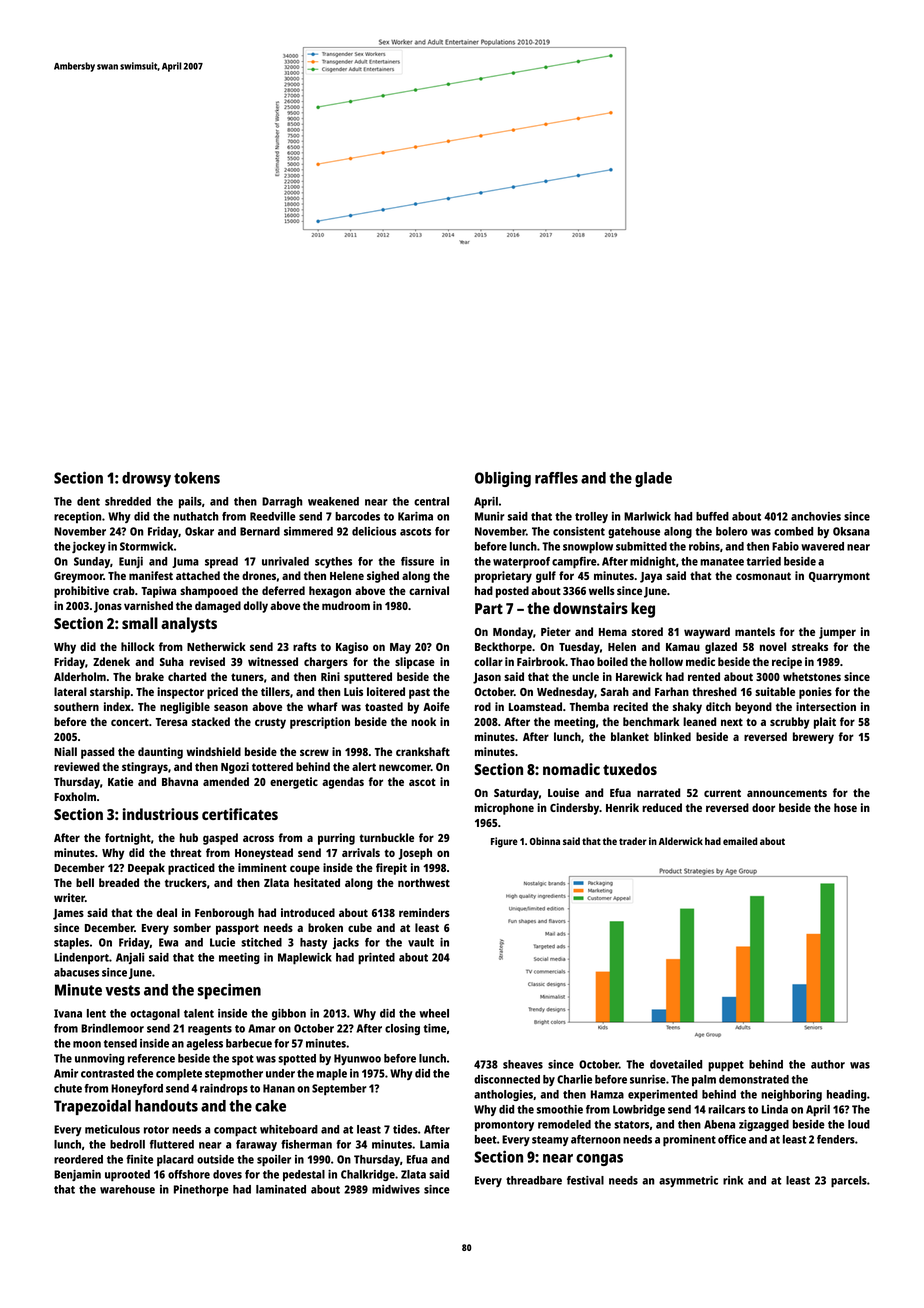 The height and width of the screenshot is (1308, 924). What do you see at coordinates (849, 1182) in the screenshot?
I see `parcels` at bounding box center [849, 1182].
